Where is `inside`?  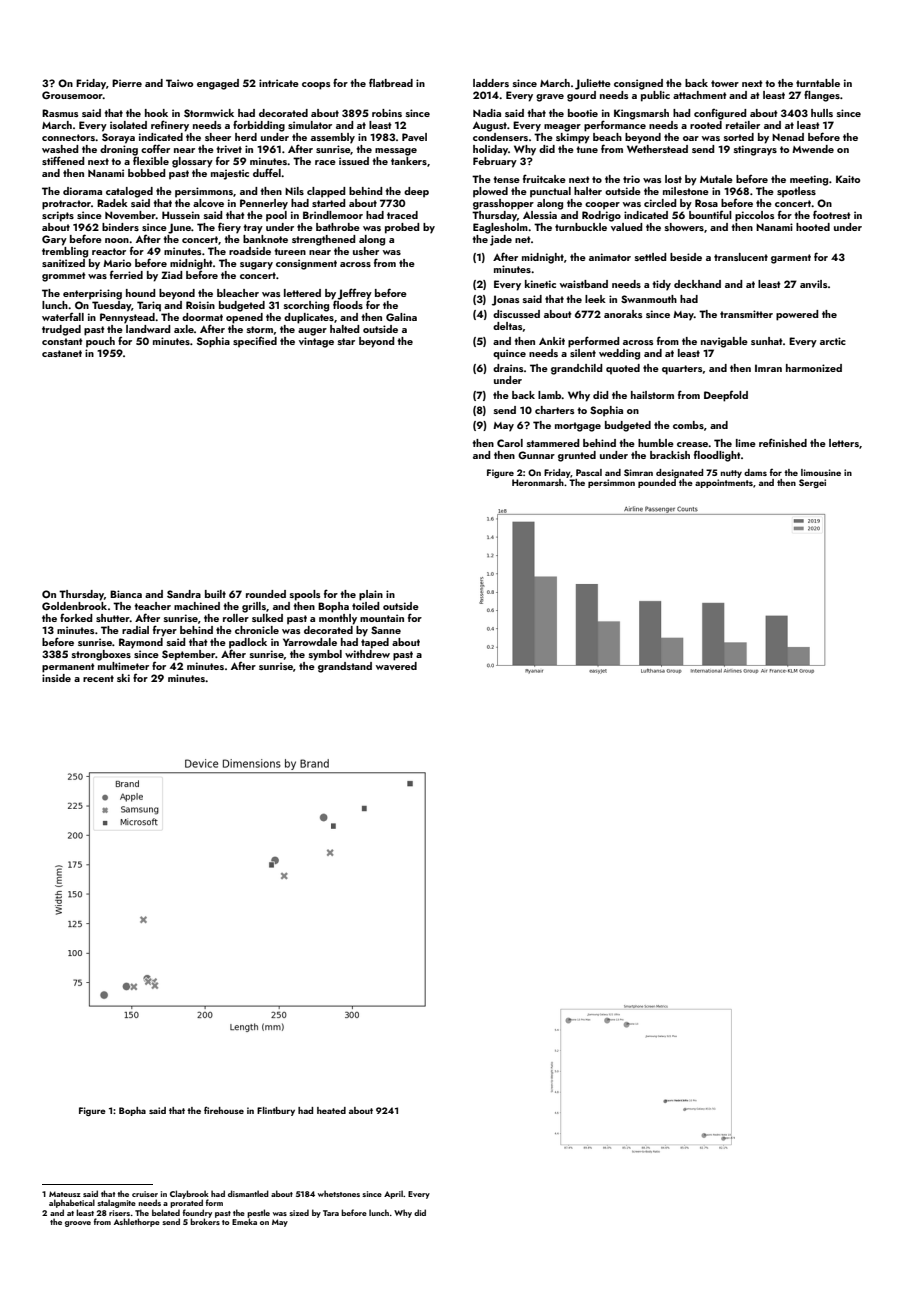
inside is located at coordinates (56, 678).
